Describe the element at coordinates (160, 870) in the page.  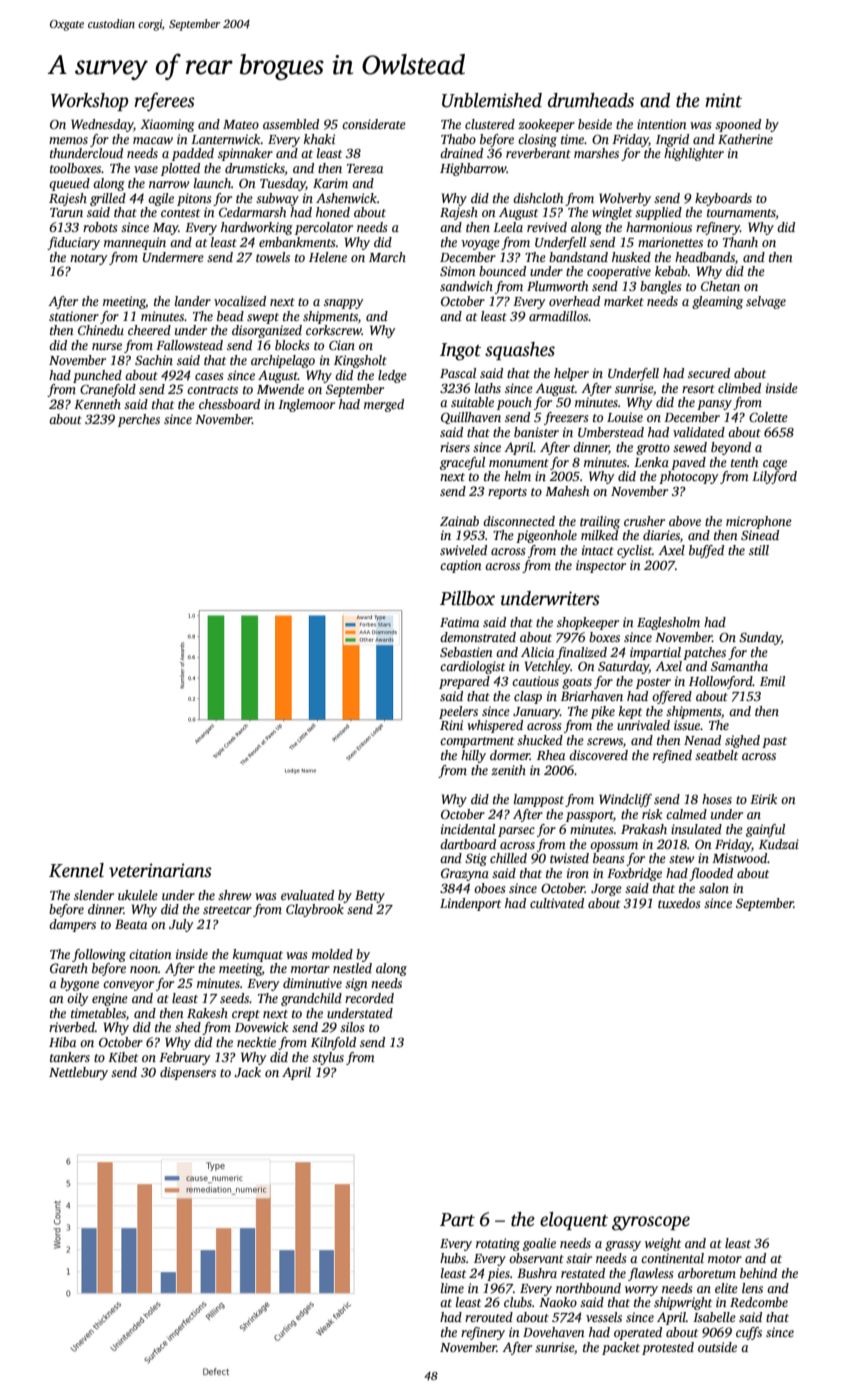
I see `veterinarians` at that location.
